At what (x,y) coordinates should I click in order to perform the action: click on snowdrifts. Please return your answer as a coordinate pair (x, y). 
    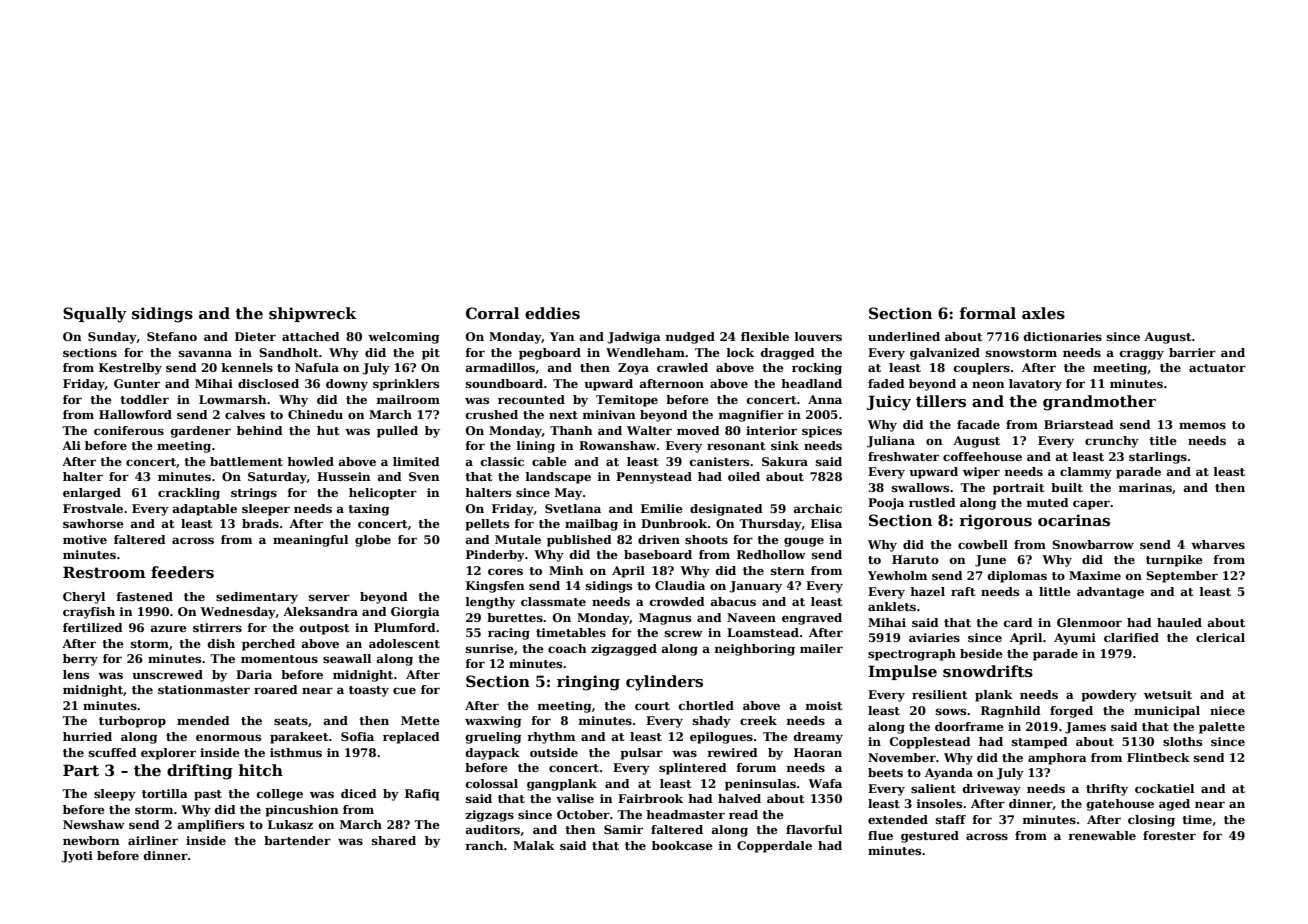
    Looking at the image, I should click on (988, 671).
